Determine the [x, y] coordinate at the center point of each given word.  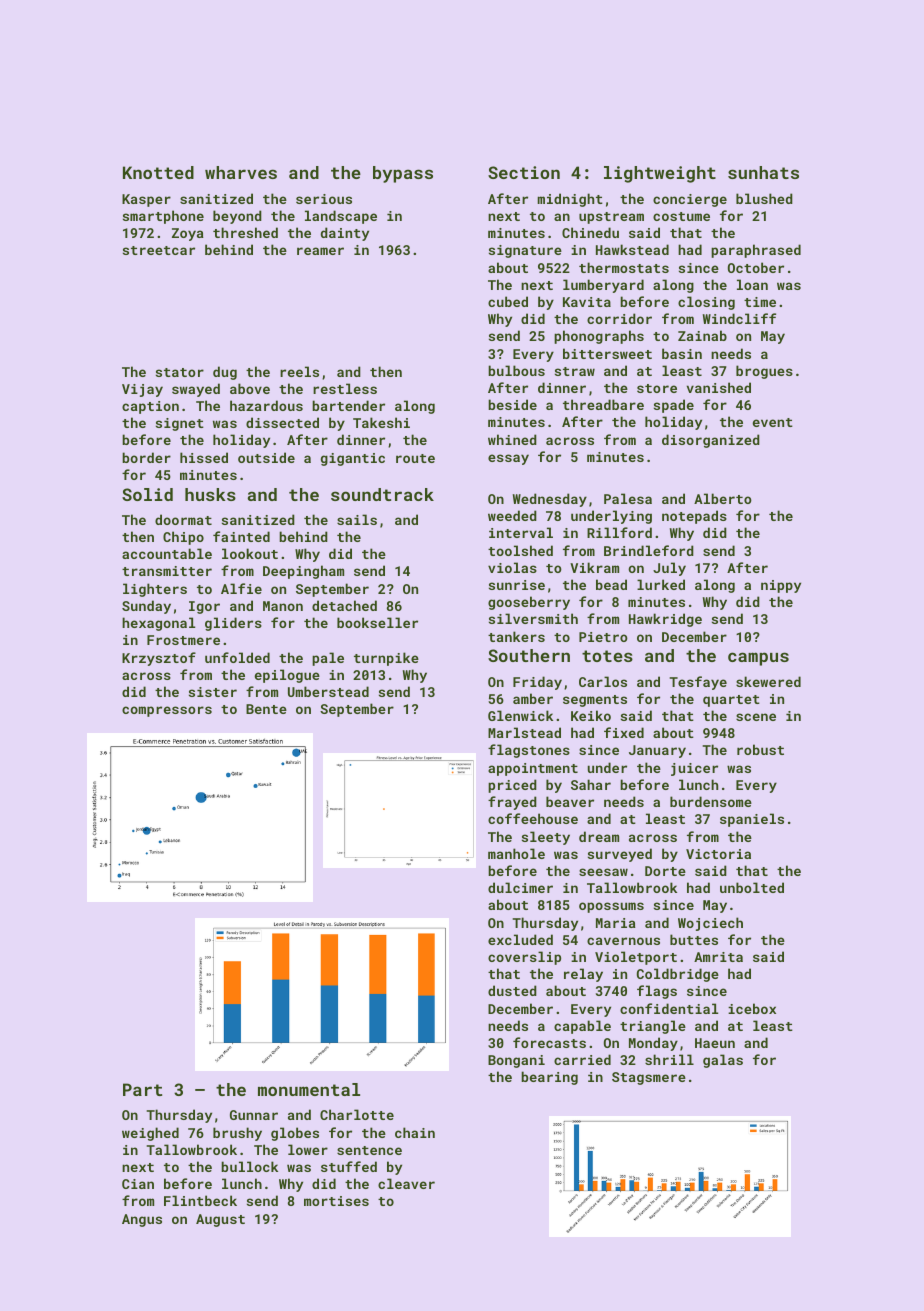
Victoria [718, 854]
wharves [241, 172]
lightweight [660, 174]
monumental [309, 1089]
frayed [512, 803]
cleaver [406, 1183]
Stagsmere [649, 1078]
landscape [341, 217]
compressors [167, 711]
